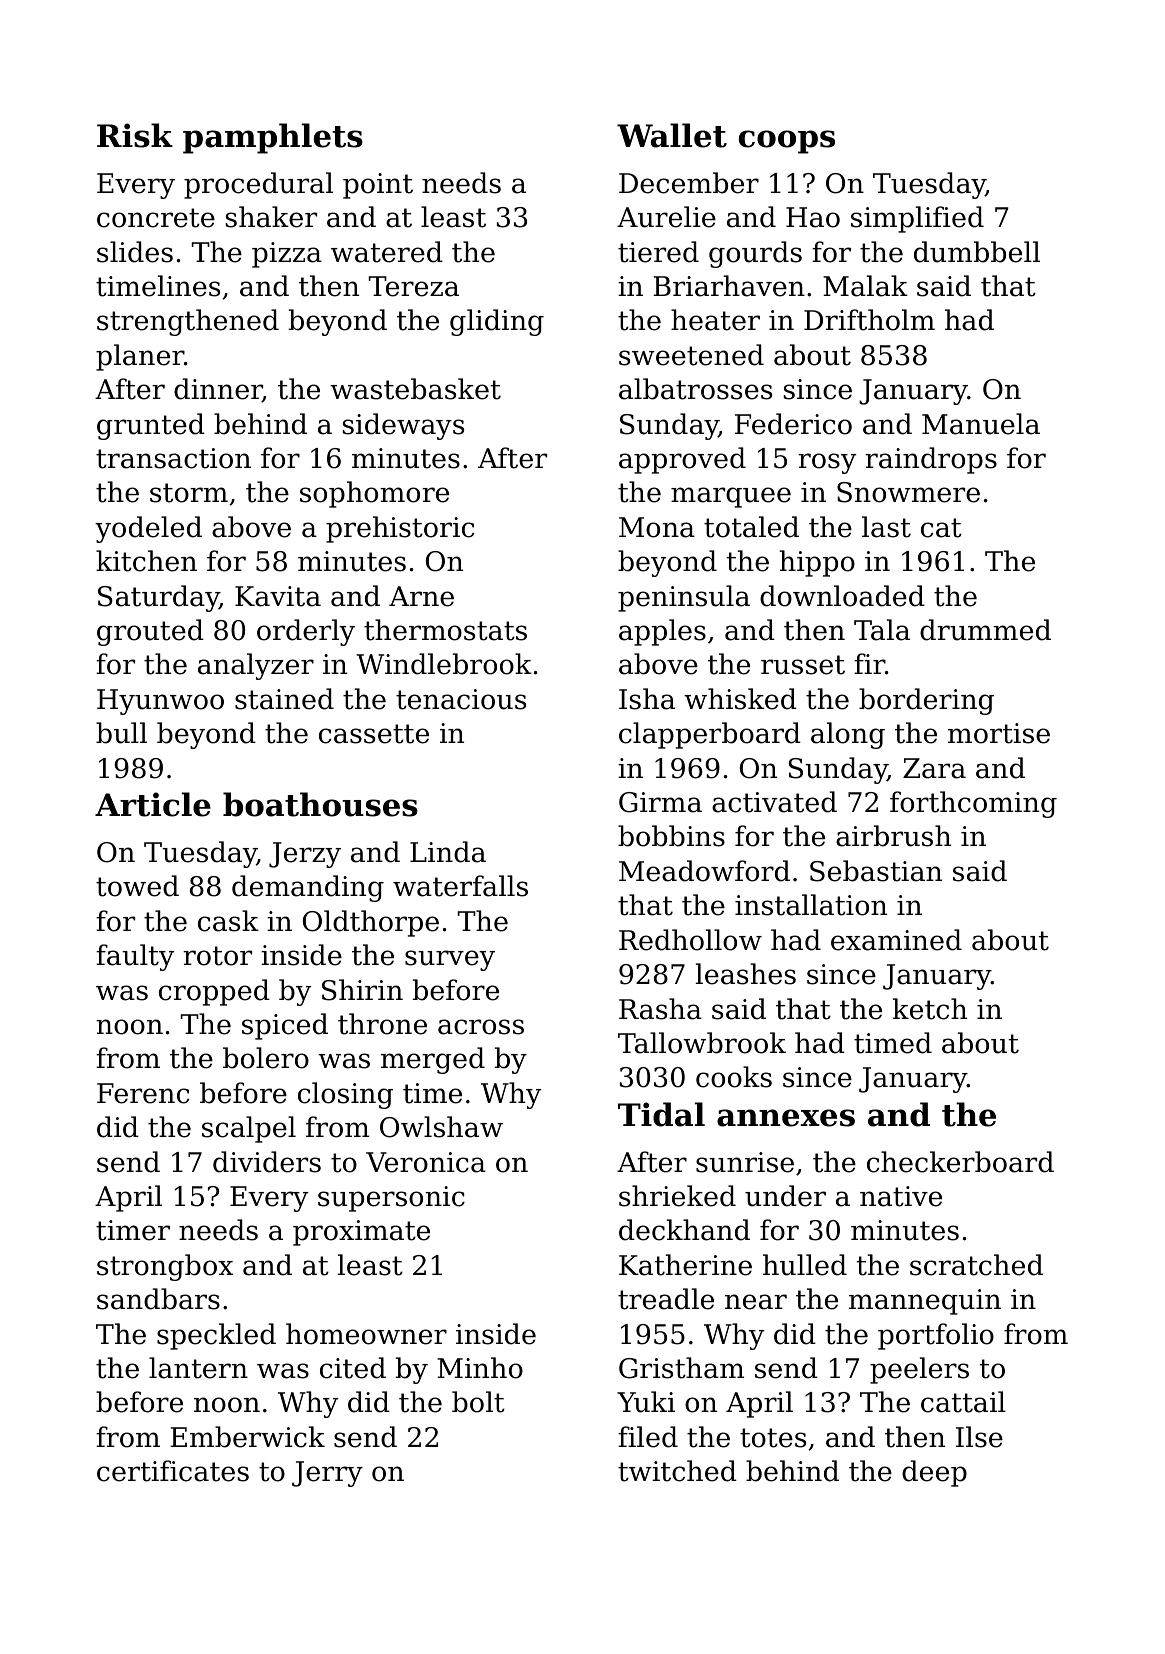  Describe the element at coordinates (121, 733) in the screenshot. I see `bull` at that location.
